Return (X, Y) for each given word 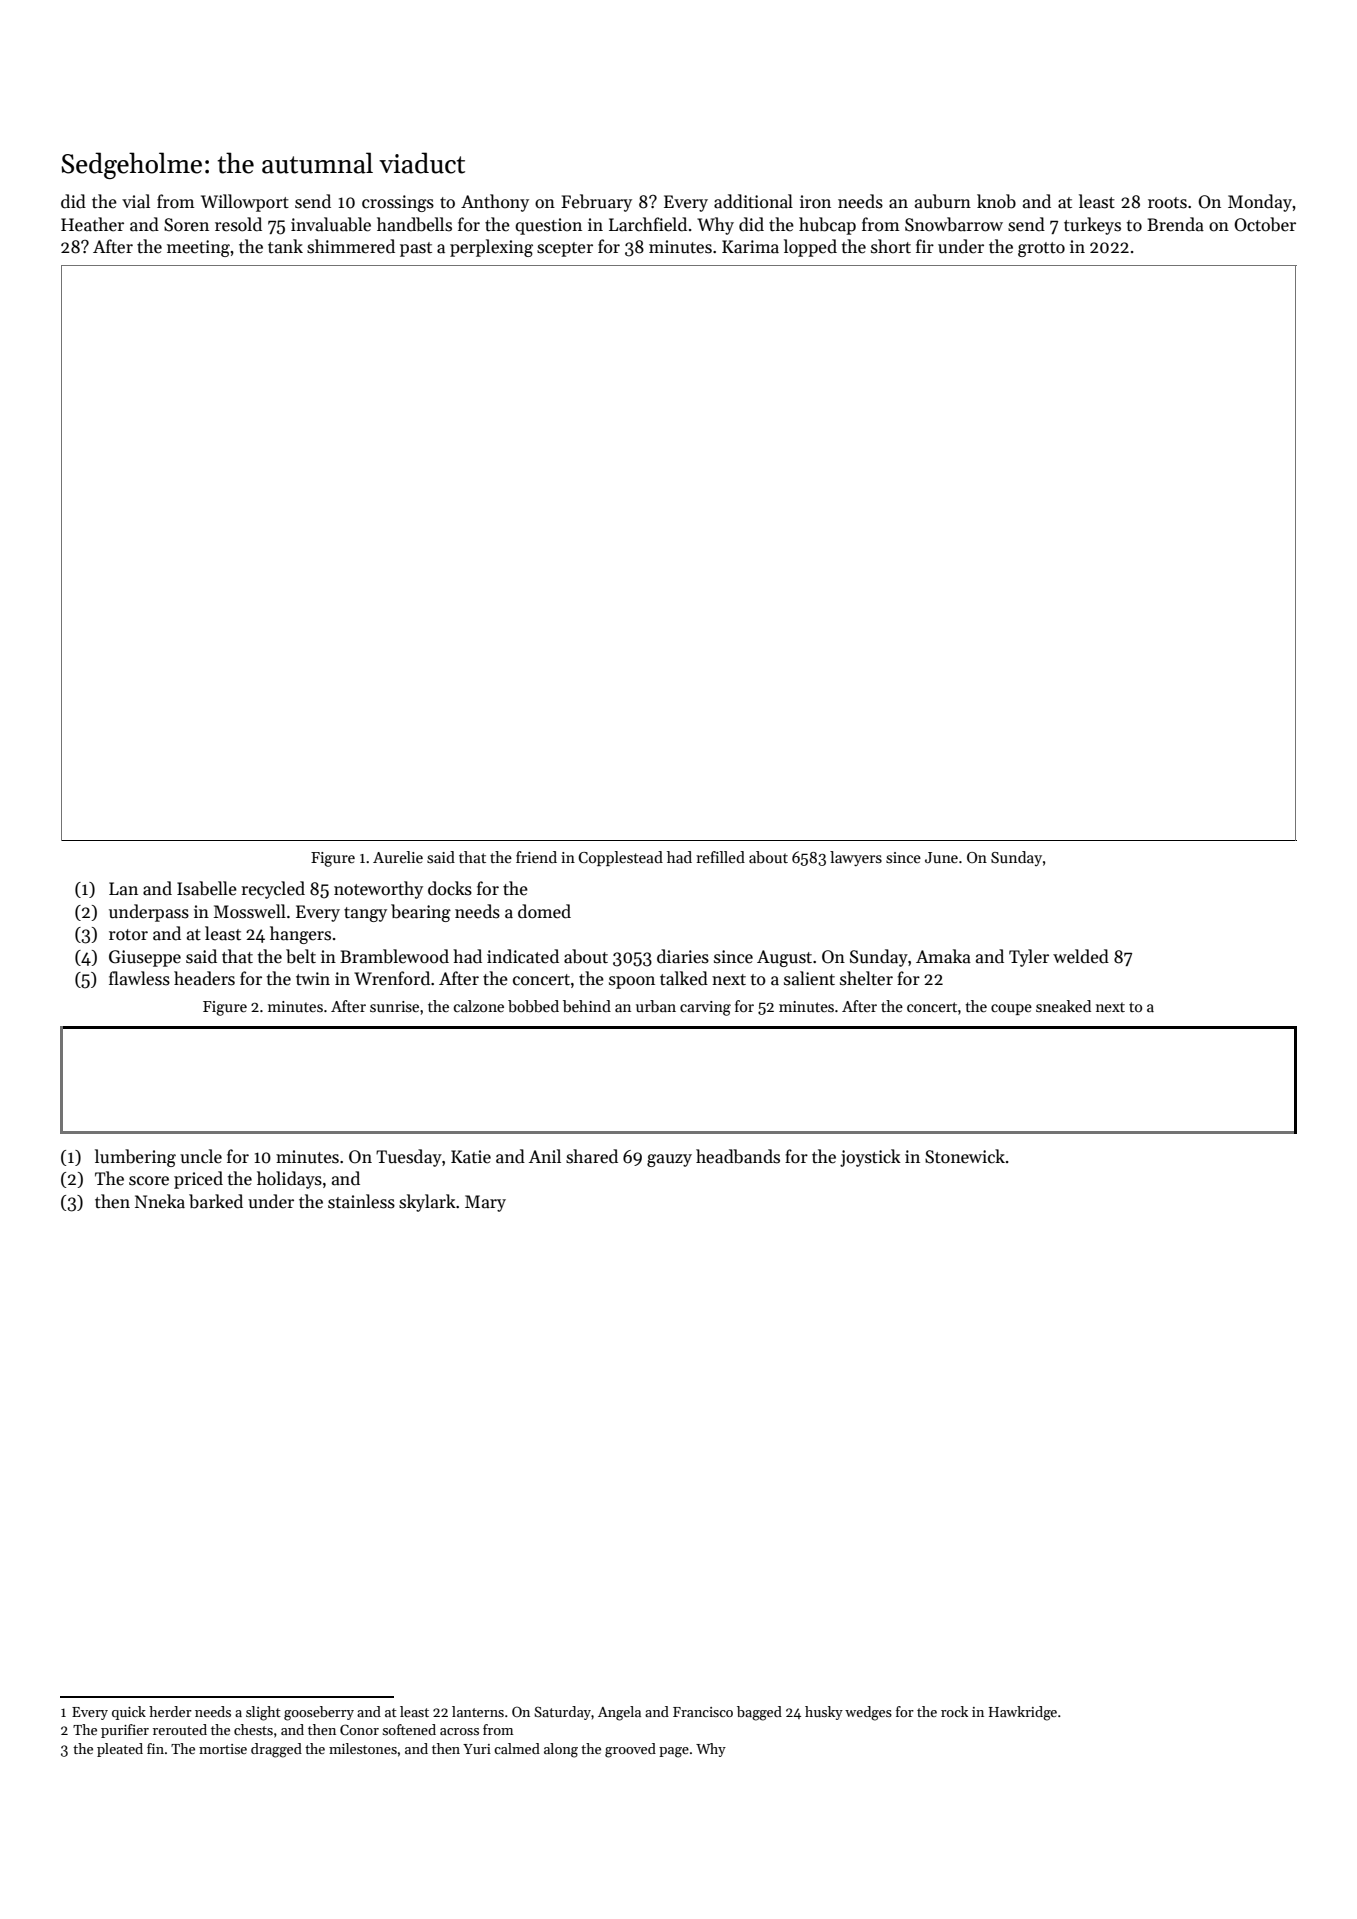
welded (1081, 956)
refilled (720, 857)
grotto (1041, 249)
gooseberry (319, 1713)
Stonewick (965, 1156)
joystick (870, 1158)
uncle (201, 1156)
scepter (565, 249)
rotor (128, 935)
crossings (398, 203)
